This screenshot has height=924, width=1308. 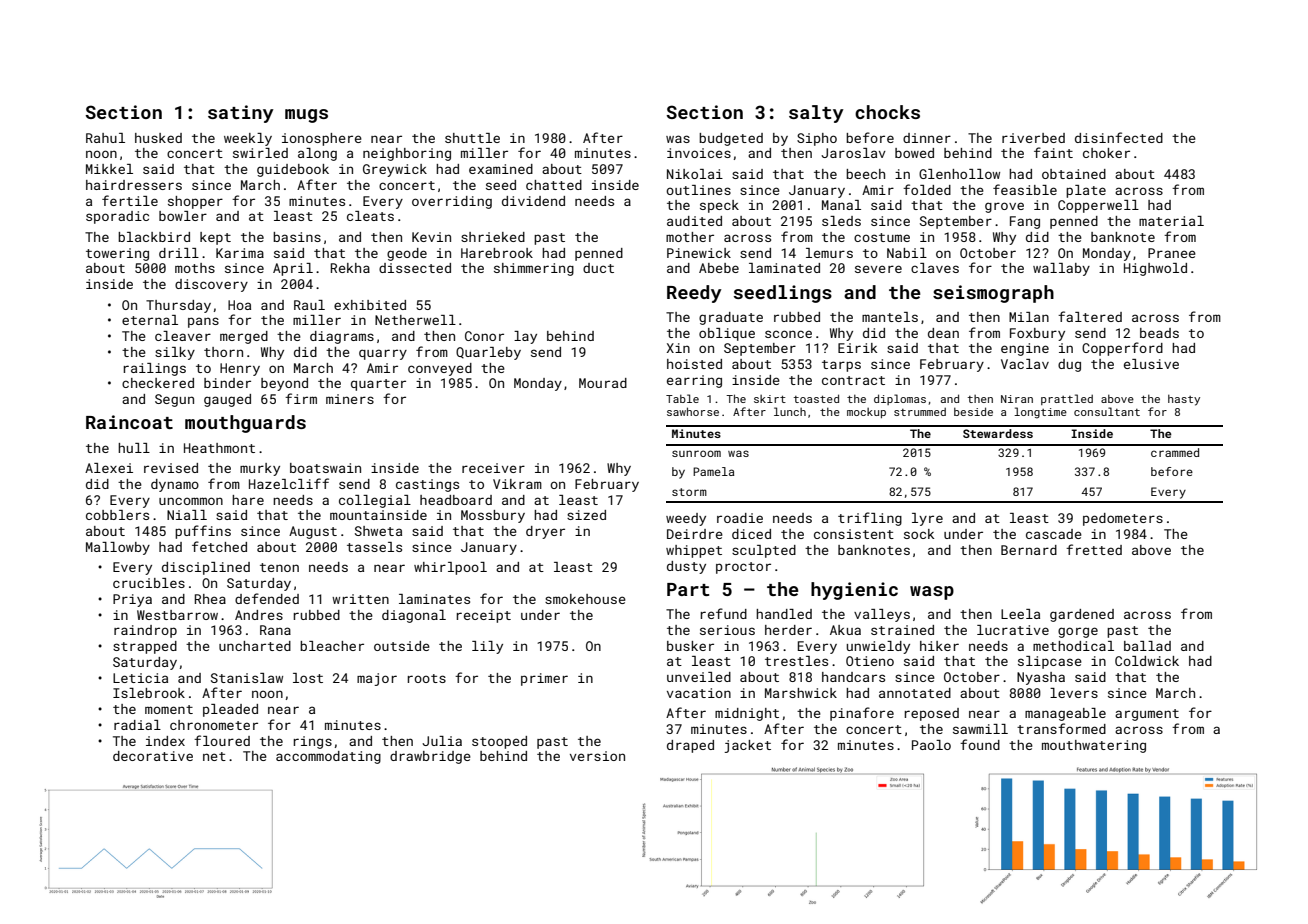 What do you see at coordinates (816, 114) in the screenshot?
I see `salty` at bounding box center [816, 114].
